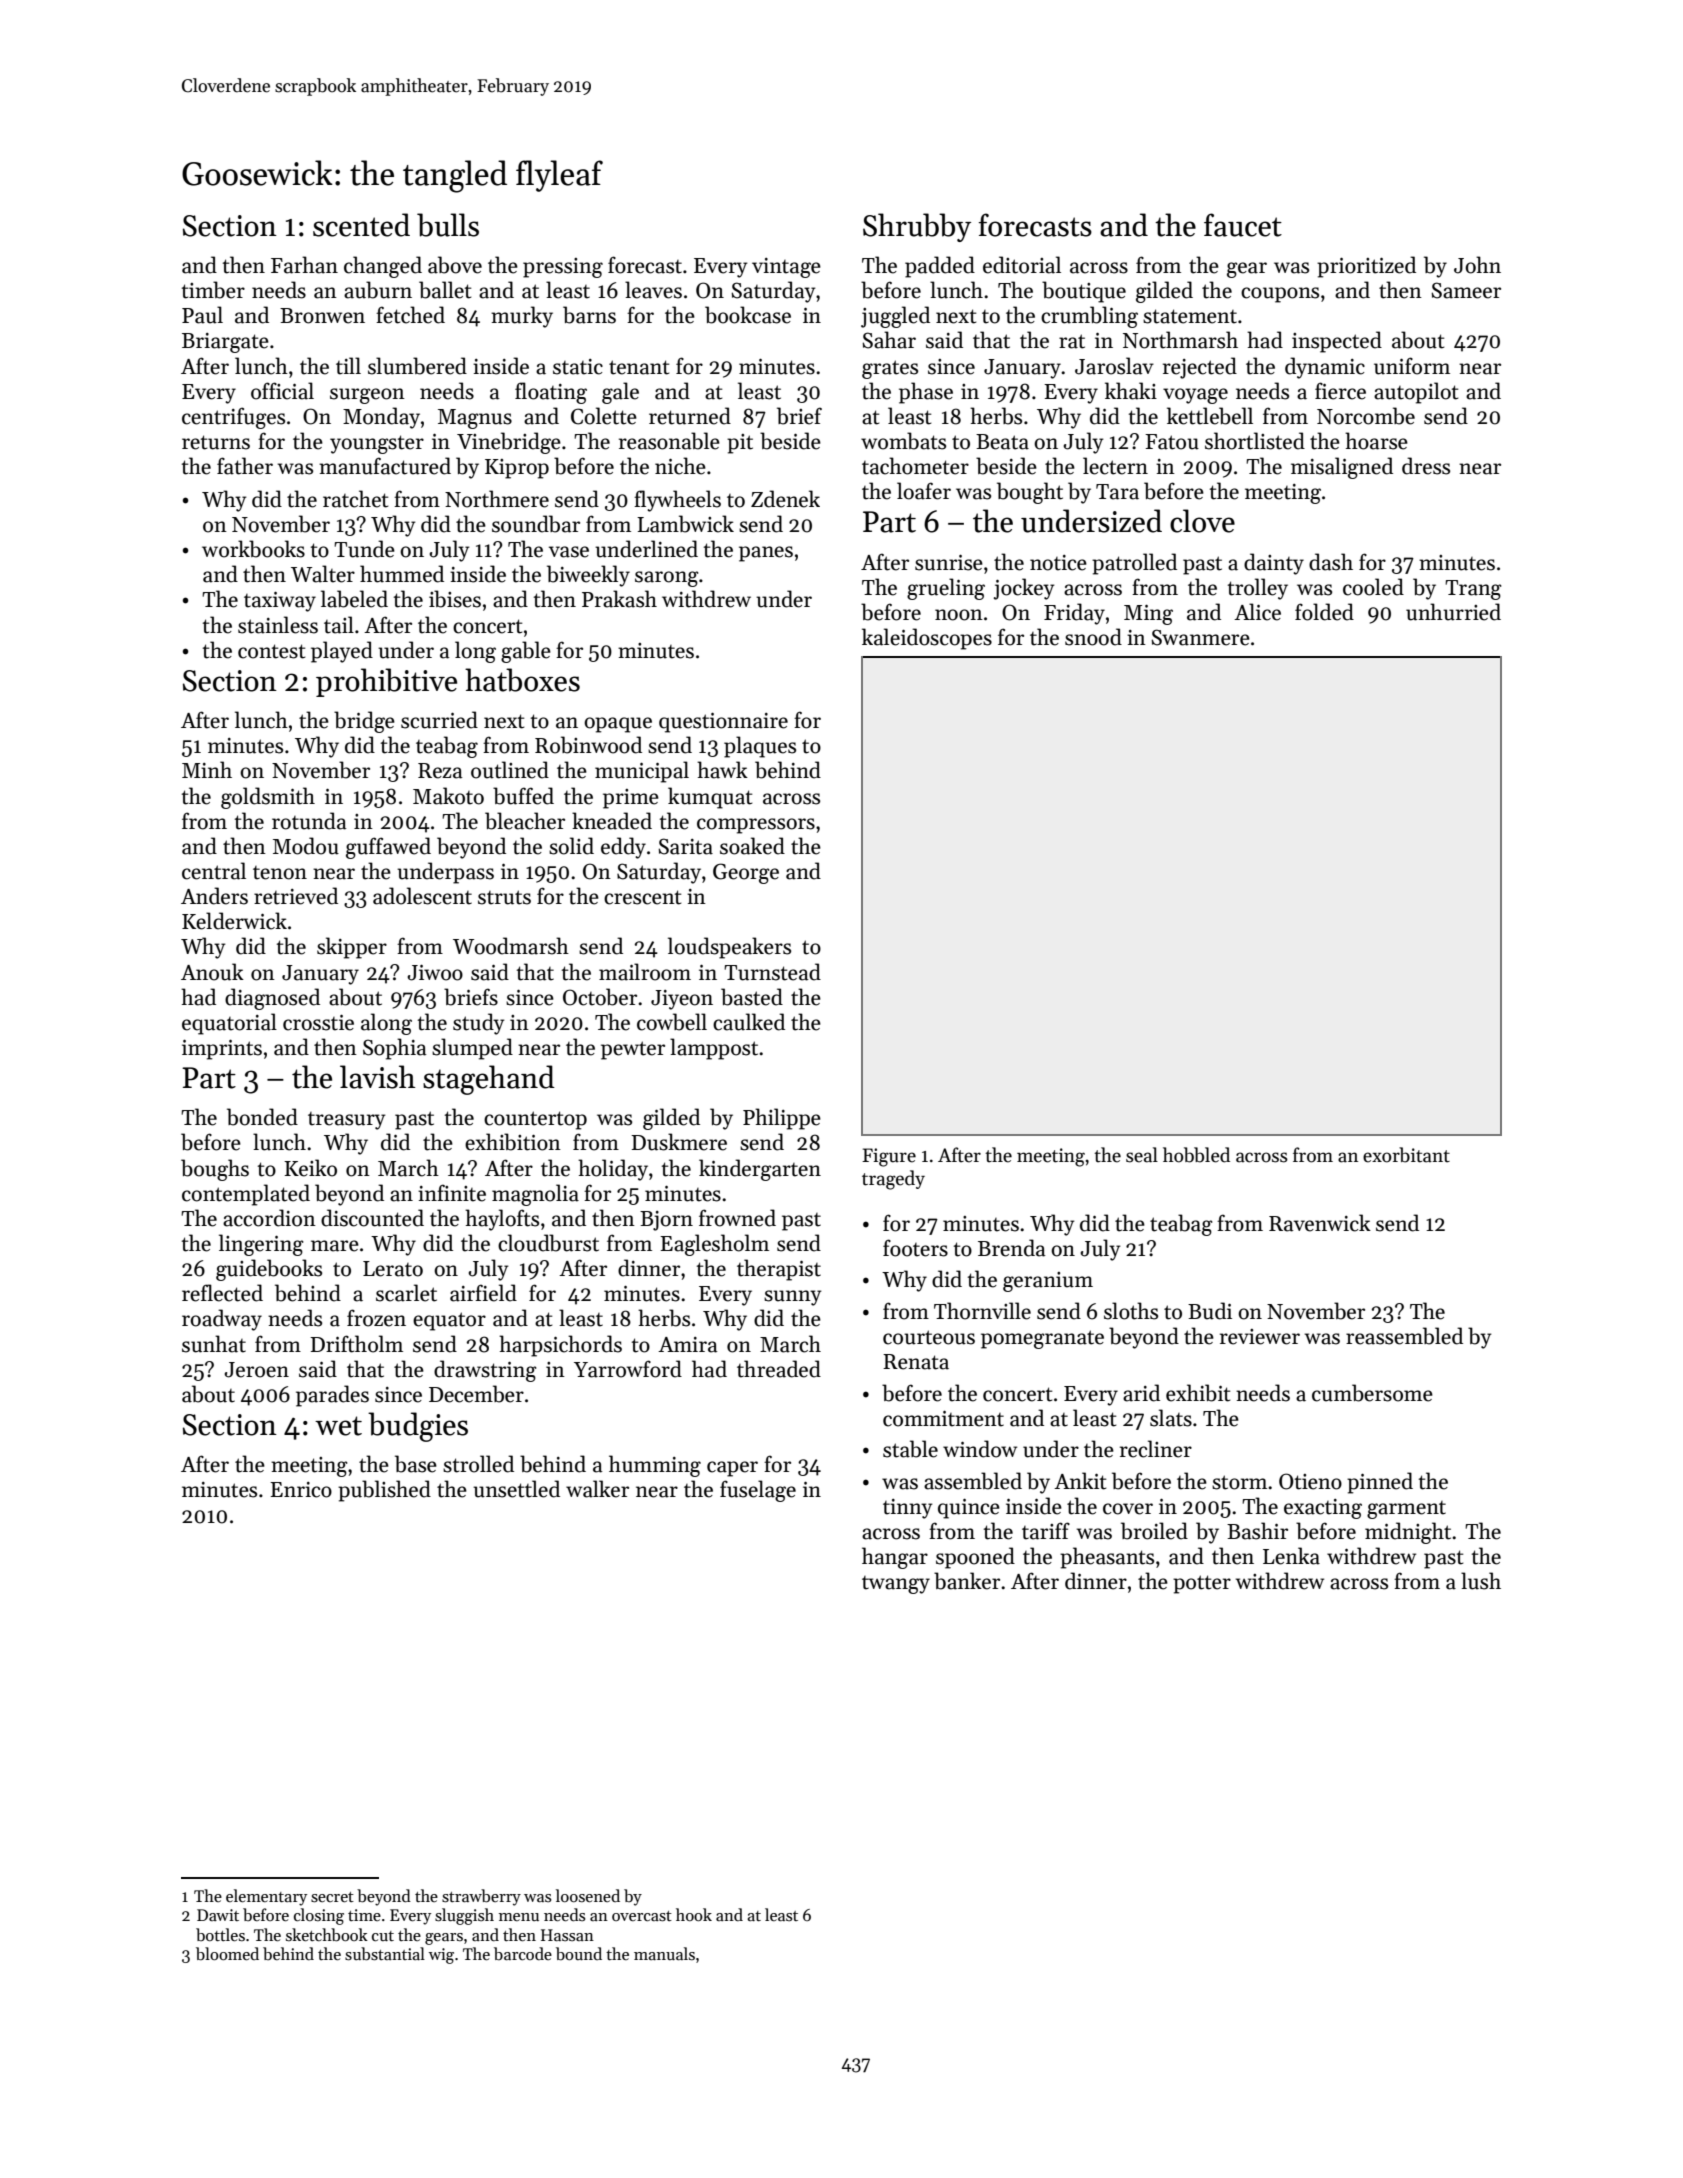 The width and height of the screenshot is (1683, 2178). What do you see at coordinates (1320, 1223) in the screenshot?
I see `Ravenwick` at bounding box center [1320, 1223].
